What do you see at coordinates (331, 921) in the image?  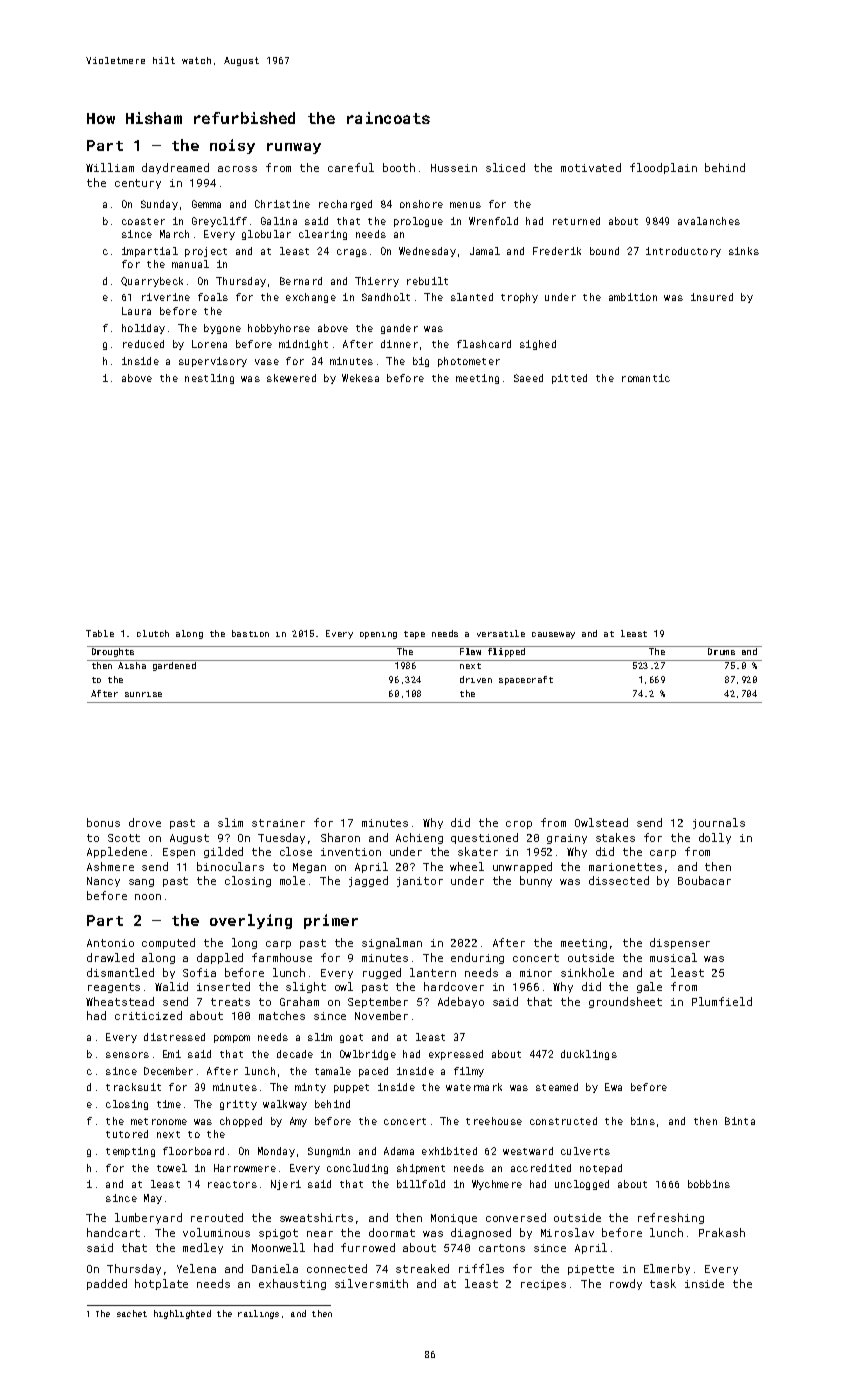 I see `primer` at bounding box center [331, 921].
